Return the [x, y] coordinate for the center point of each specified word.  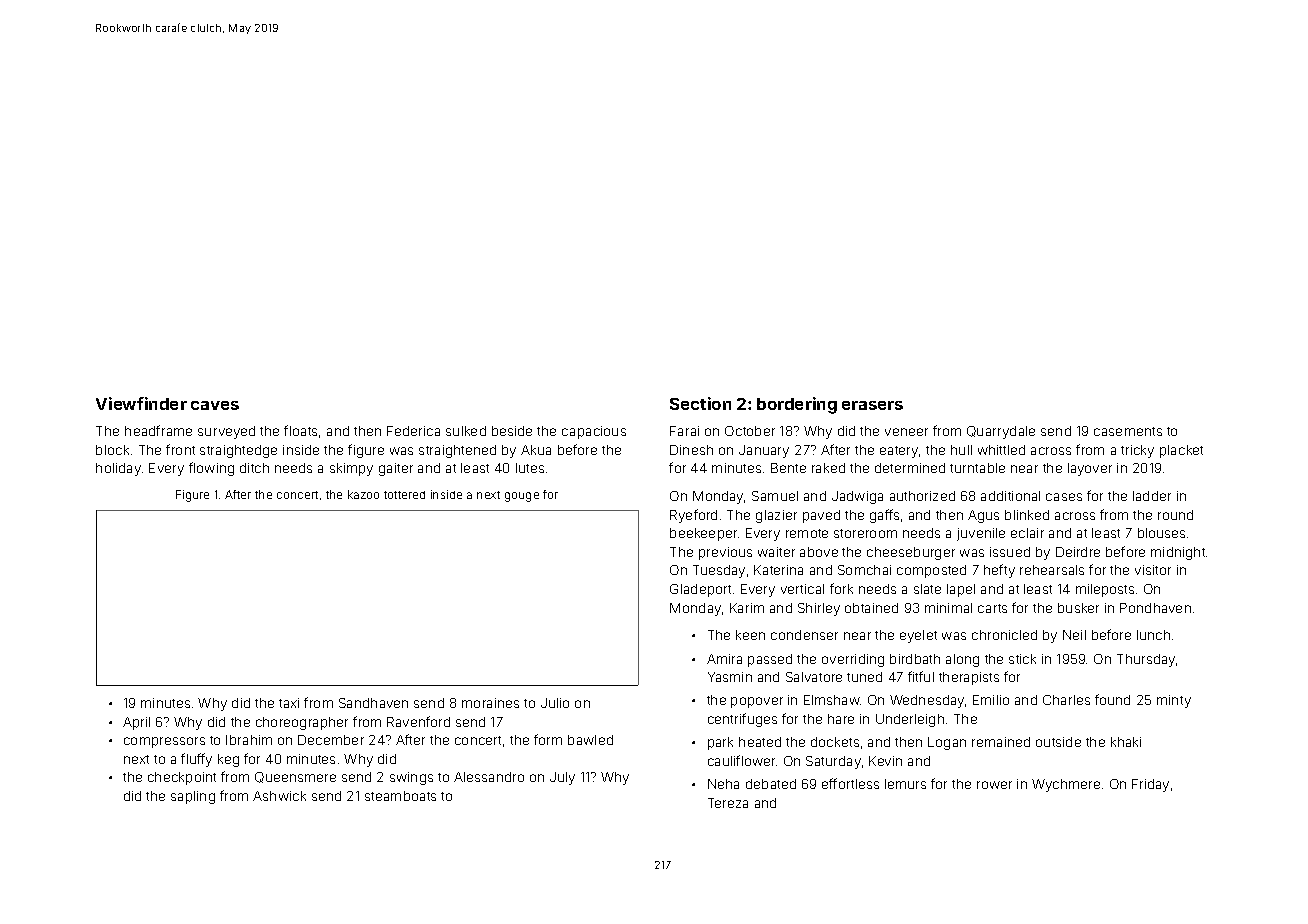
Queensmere [295, 777]
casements [1128, 431]
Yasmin [730, 677]
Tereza [728, 803]
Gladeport [700, 590]
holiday [118, 469]
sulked [466, 431]
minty [1174, 701]
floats [300, 430]
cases [1064, 497]
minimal [948, 608]
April [136, 723]
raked [828, 468]
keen [750, 635]
